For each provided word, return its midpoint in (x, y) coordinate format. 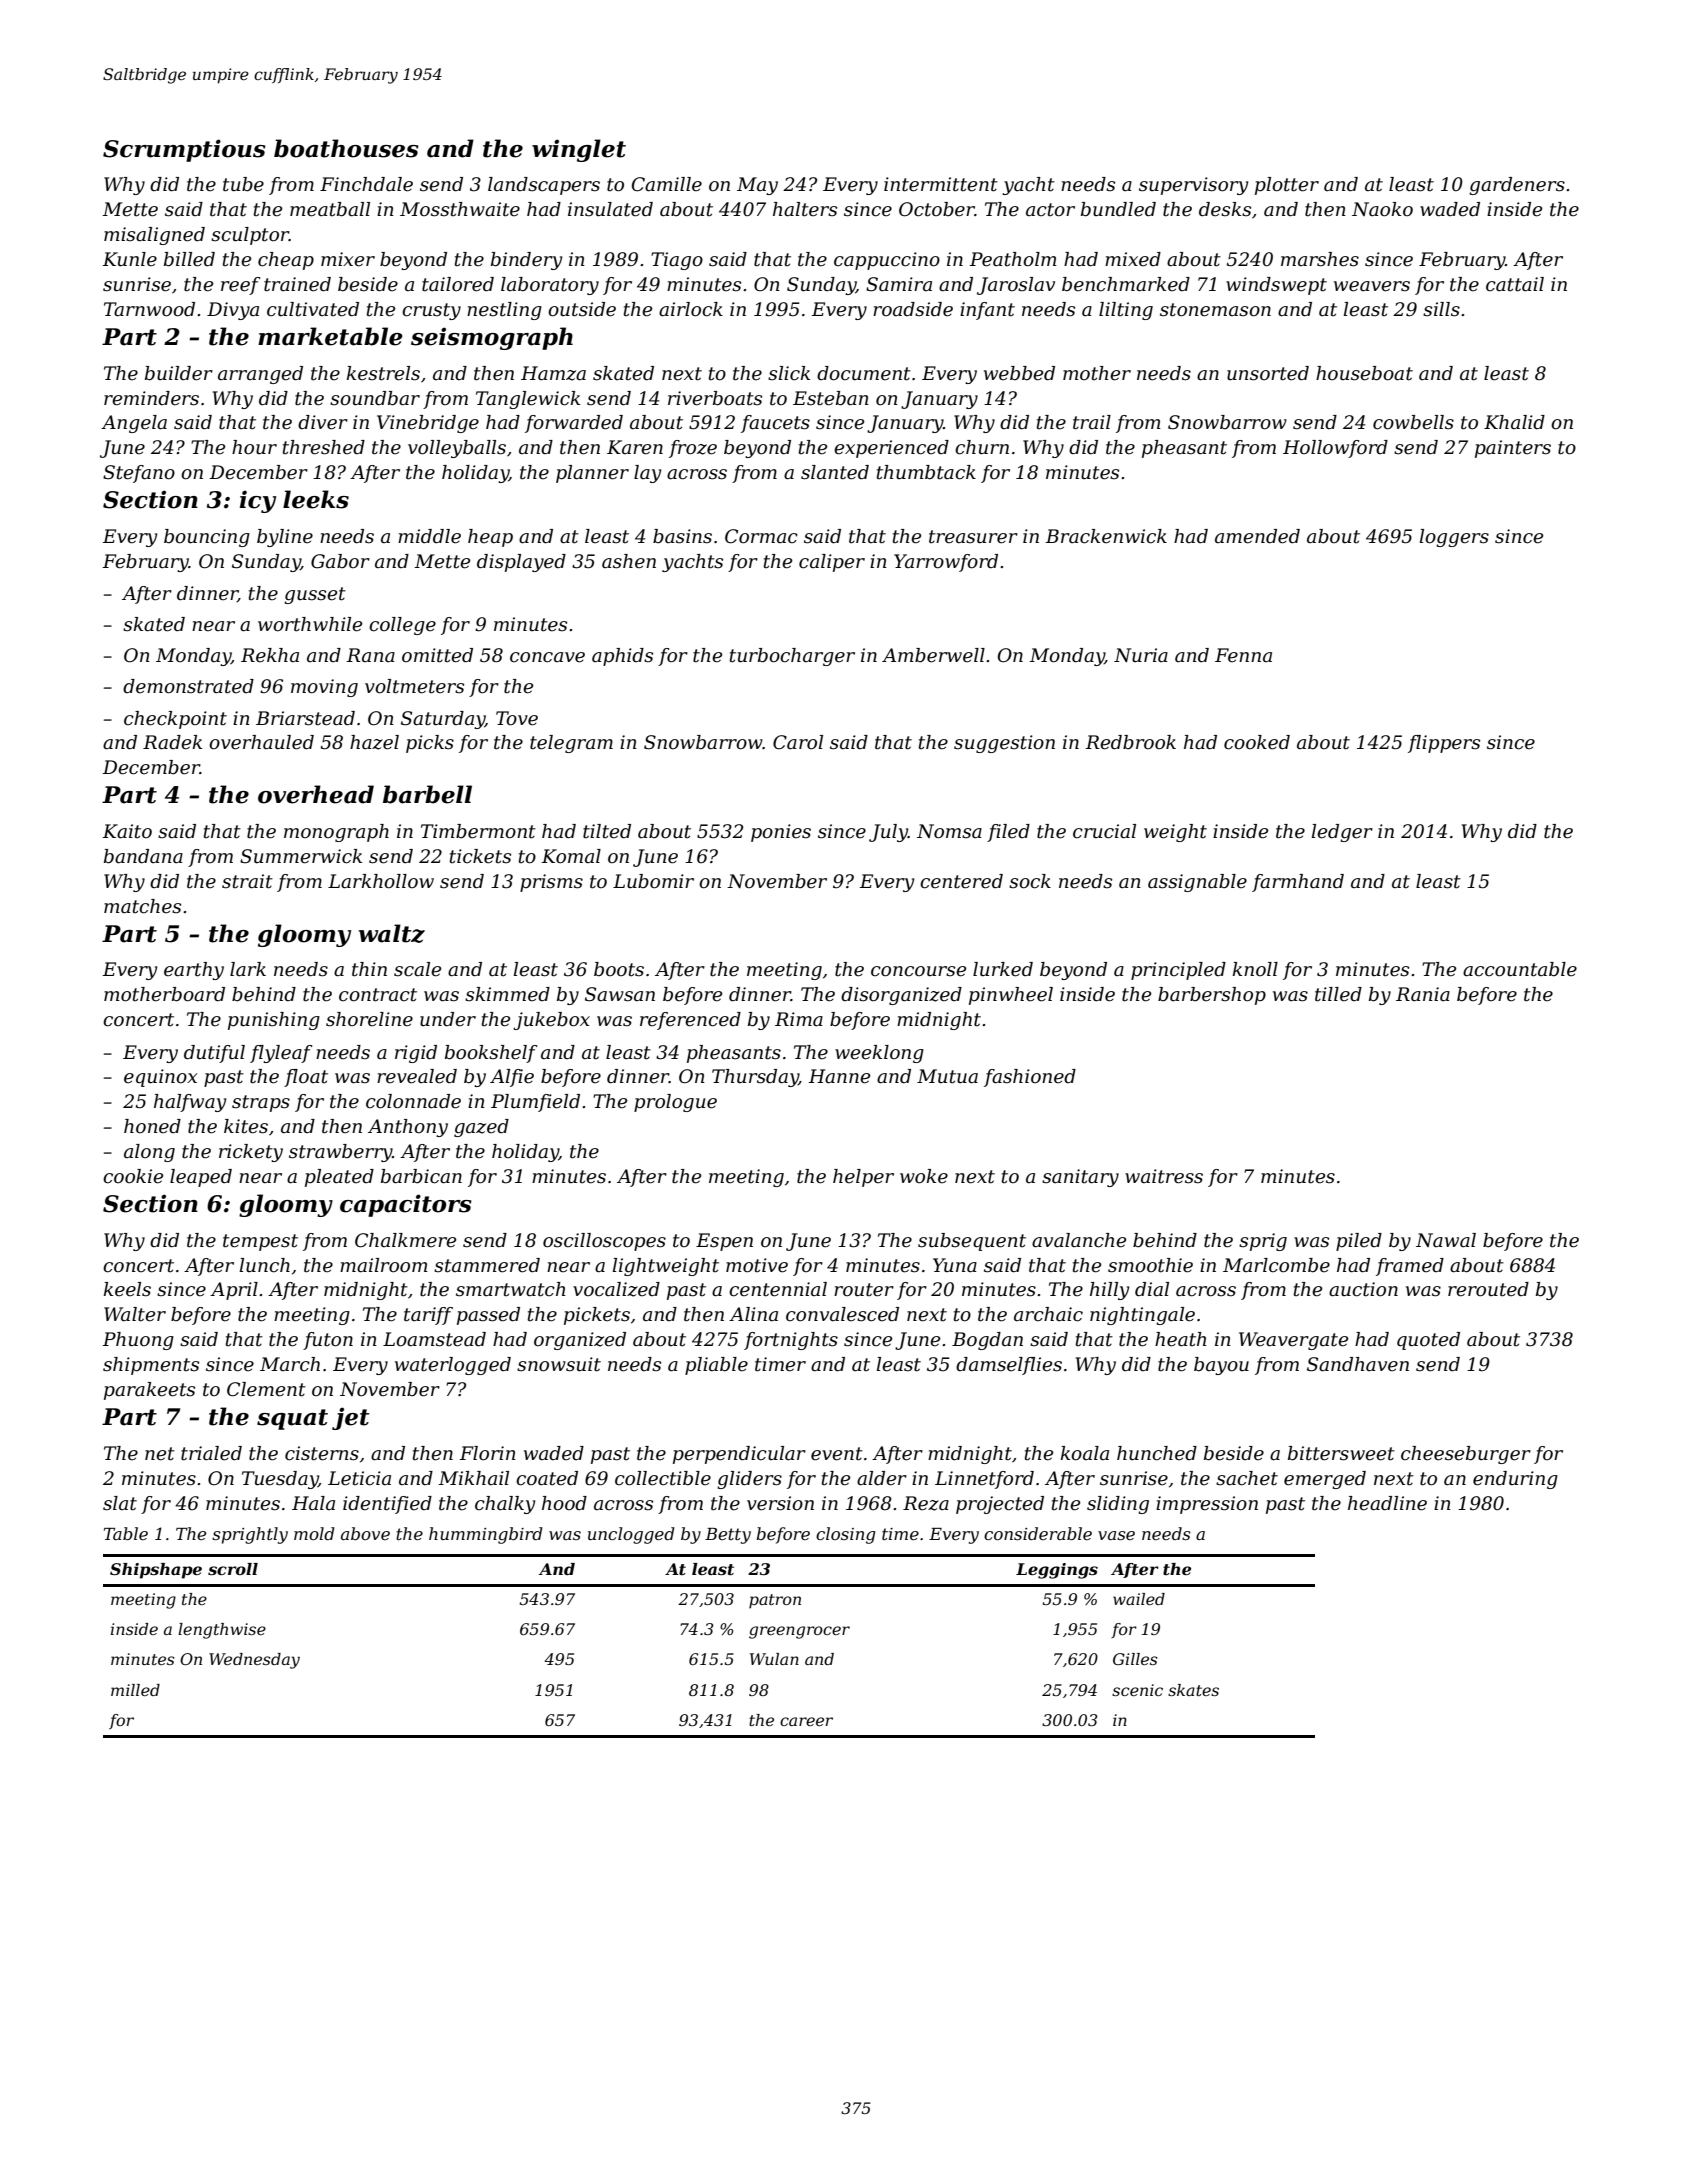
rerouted (1488, 1289)
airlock (691, 309)
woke (924, 1176)
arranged (260, 375)
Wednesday (254, 1661)
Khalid (1514, 422)
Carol (798, 742)
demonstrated (188, 686)
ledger (1342, 833)
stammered (487, 1265)
